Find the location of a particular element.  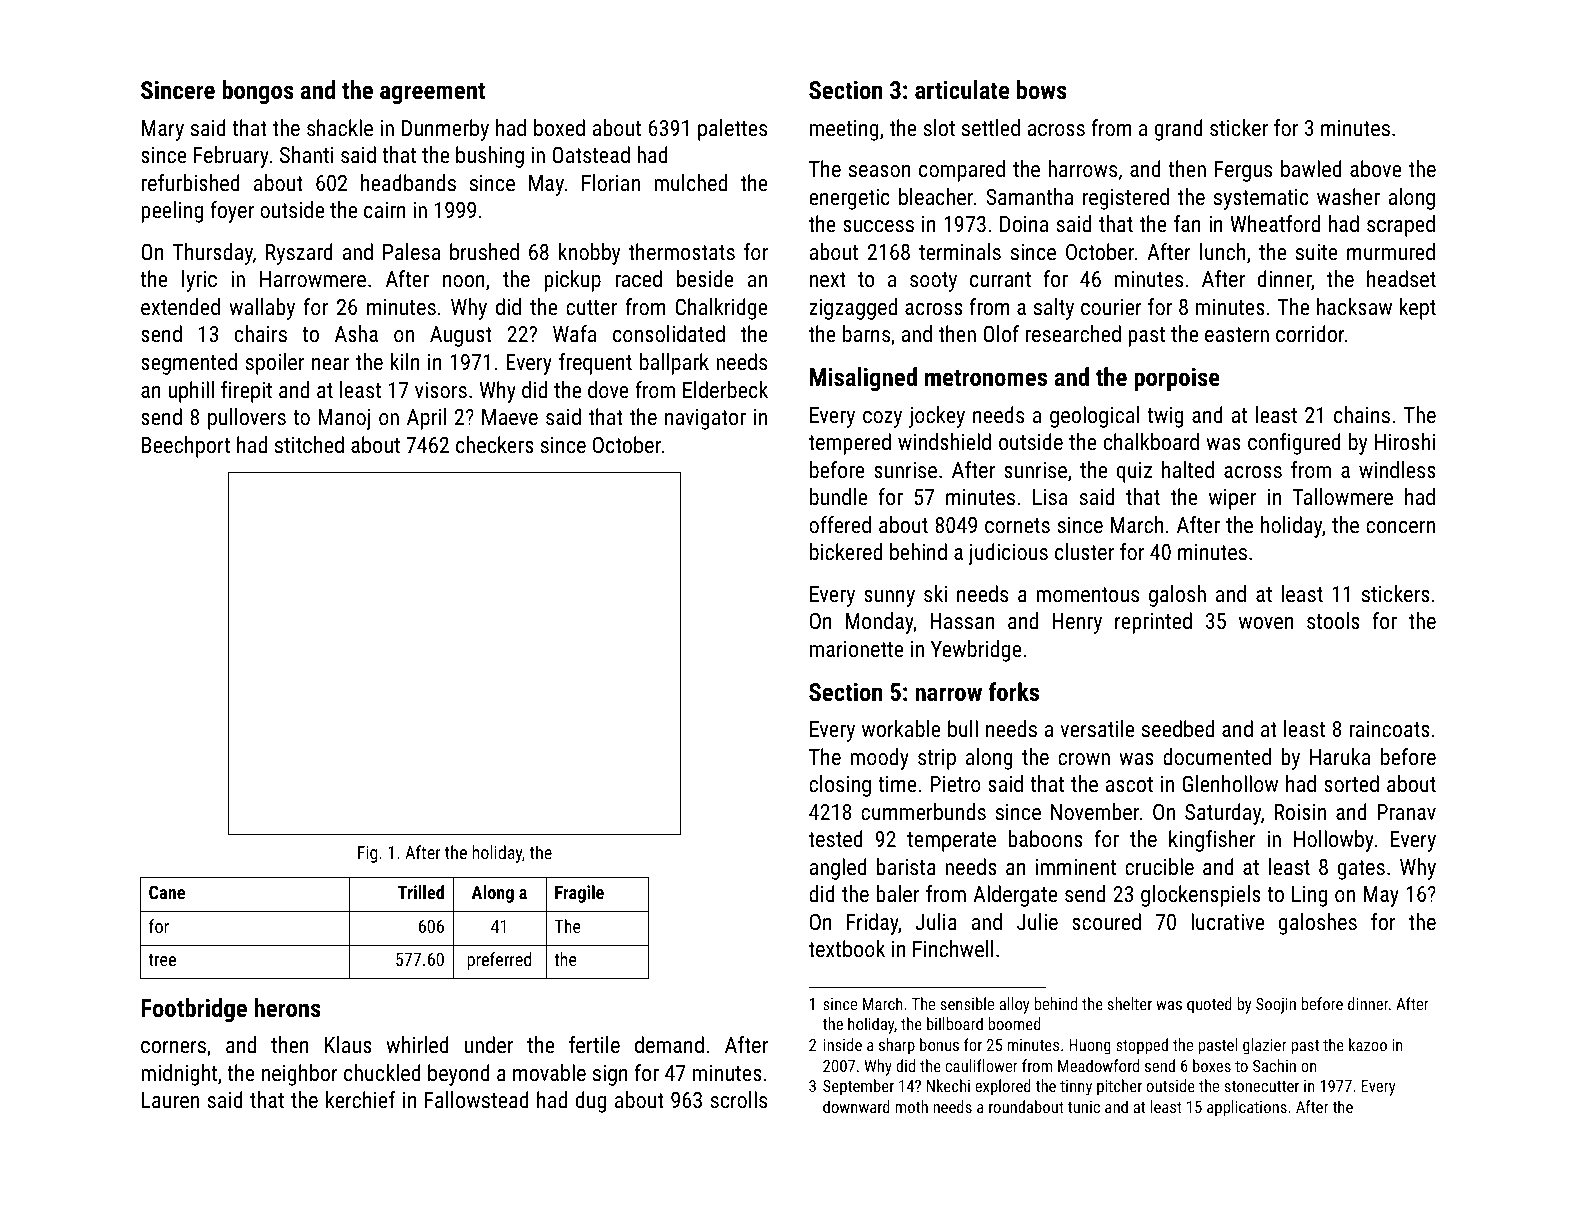

marionette is located at coordinates (857, 649).
